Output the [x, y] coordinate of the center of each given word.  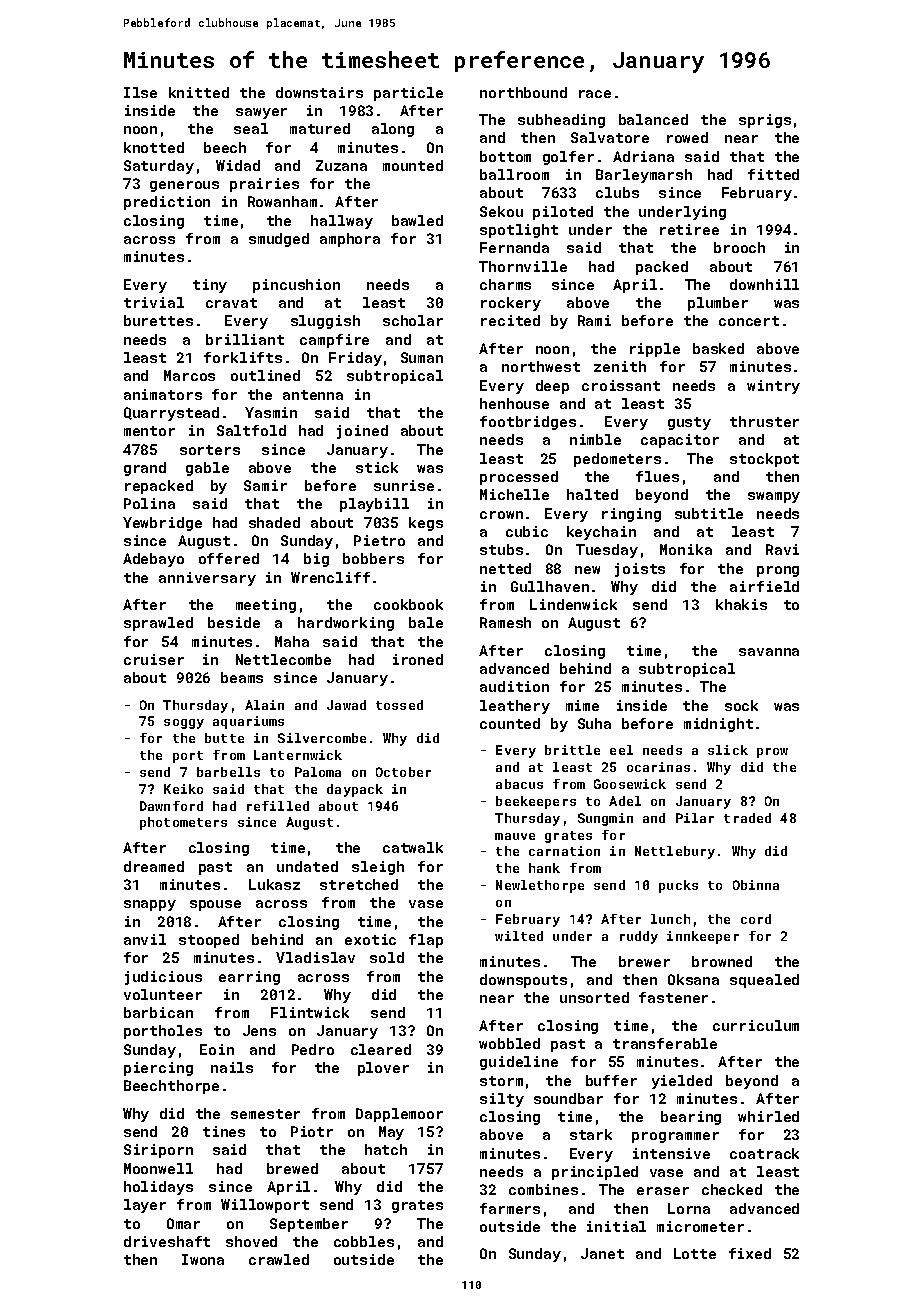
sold [387, 957]
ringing [631, 515]
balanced [653, 119]
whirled [768, 1116]
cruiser [154, 659]
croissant [621, 385]
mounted [413, 165]
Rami [594, 320]
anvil [145, 939]
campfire [334, 341]
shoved [251, 1241]
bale [426, 622]
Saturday [159, 167]
